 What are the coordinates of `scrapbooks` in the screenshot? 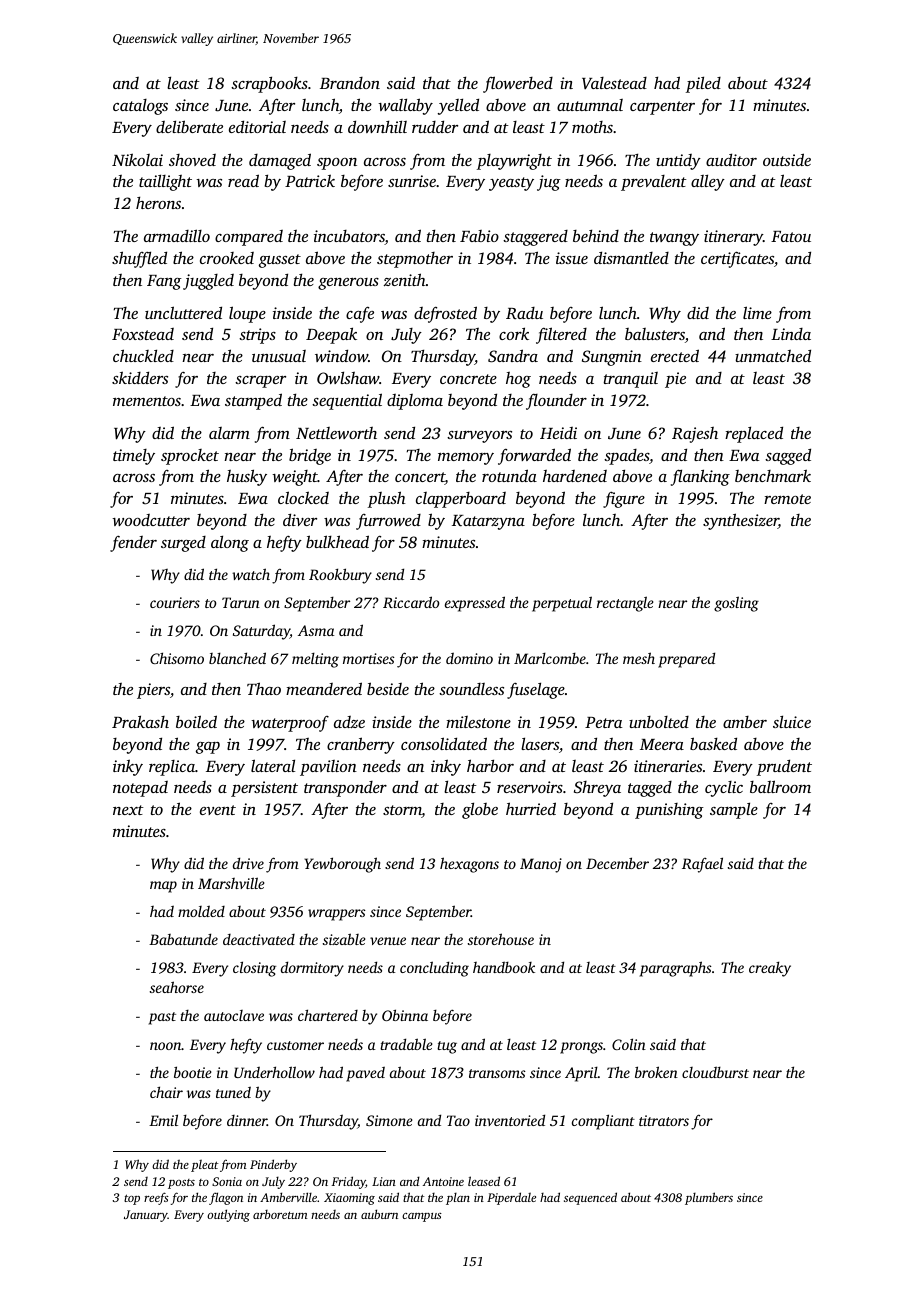 It's located at (269, 84).
